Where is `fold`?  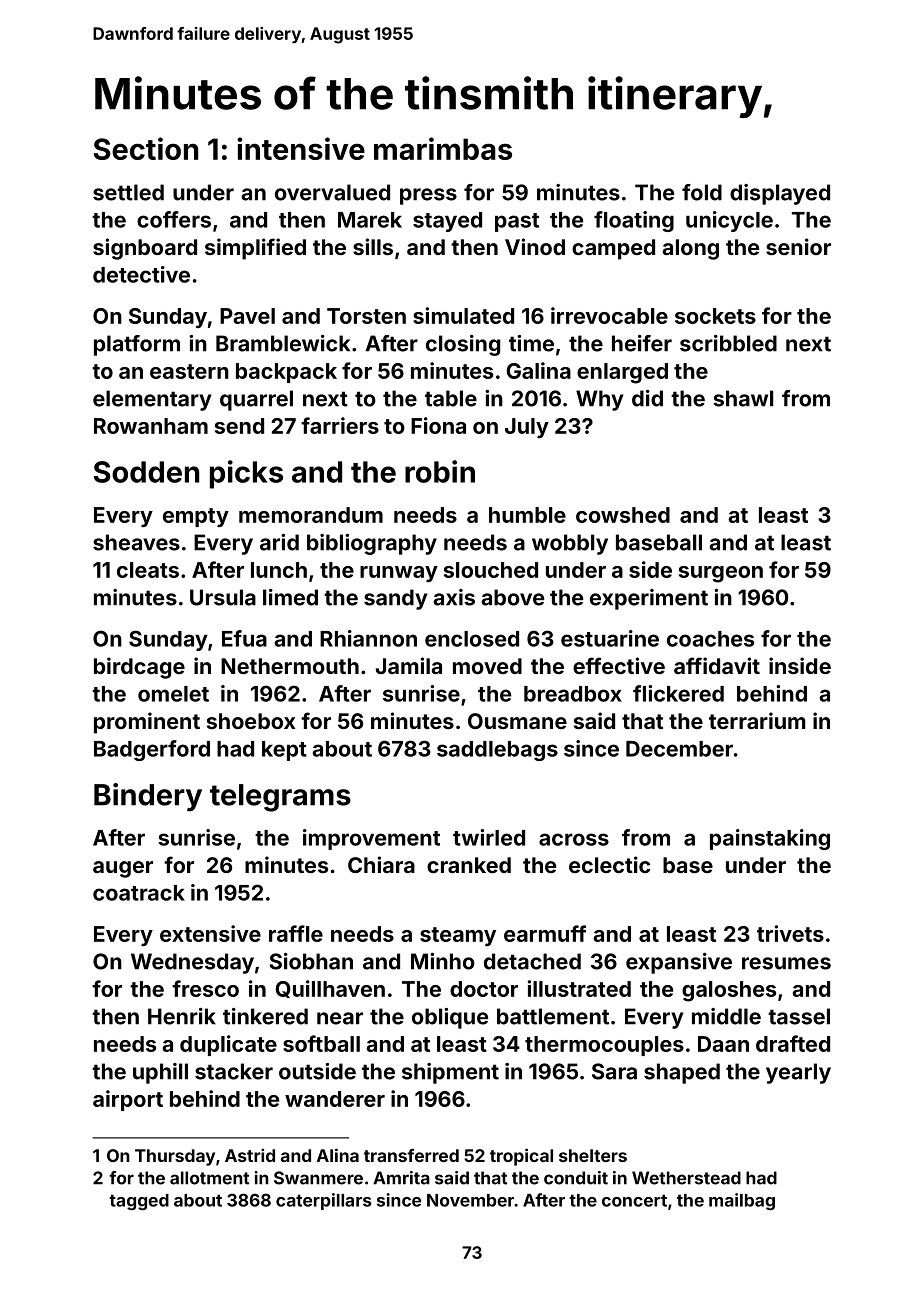 fold is located at coordinates (702, 192).
